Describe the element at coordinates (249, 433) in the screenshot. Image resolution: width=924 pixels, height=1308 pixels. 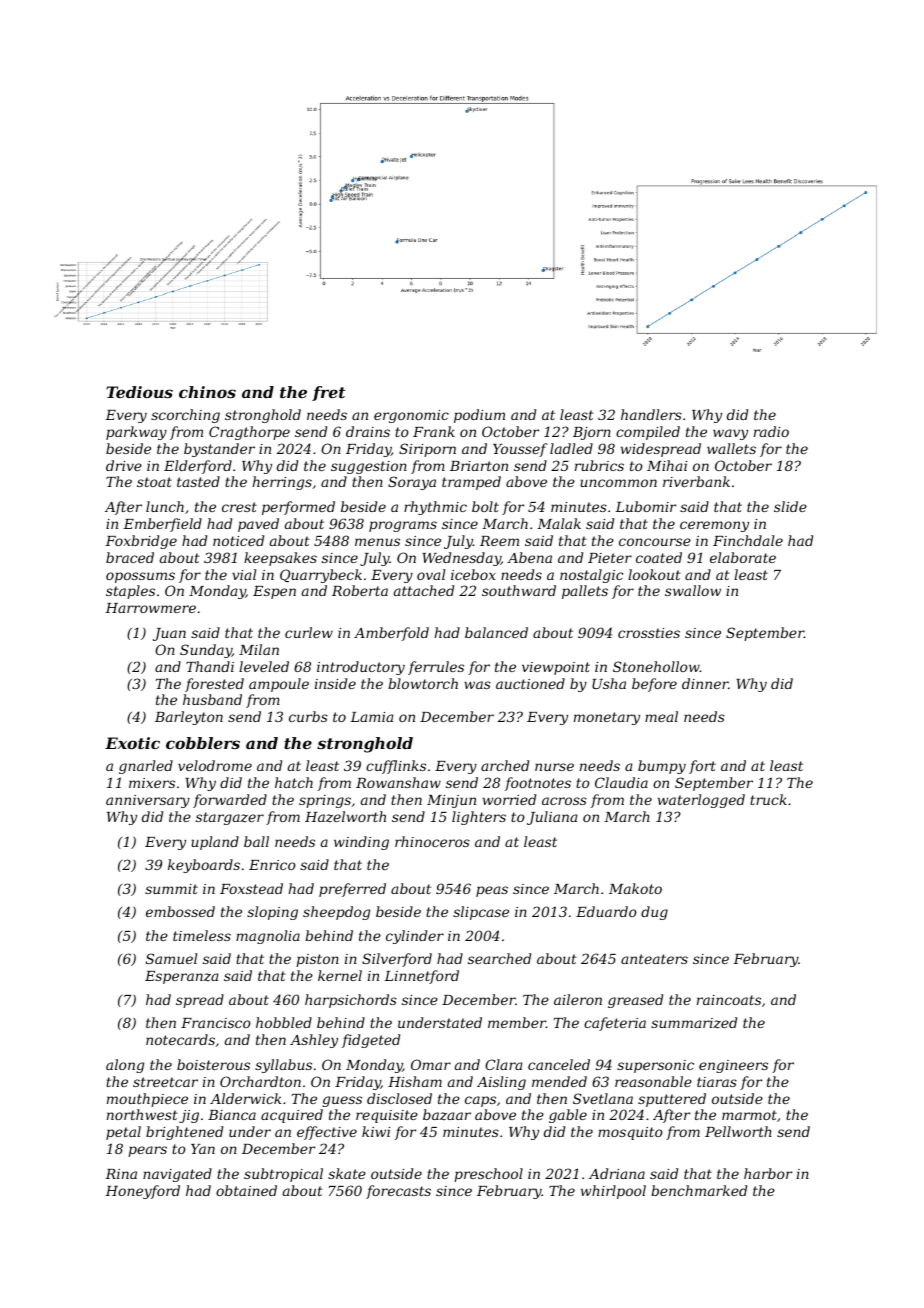
I see `Cragthorpe` at that location.
